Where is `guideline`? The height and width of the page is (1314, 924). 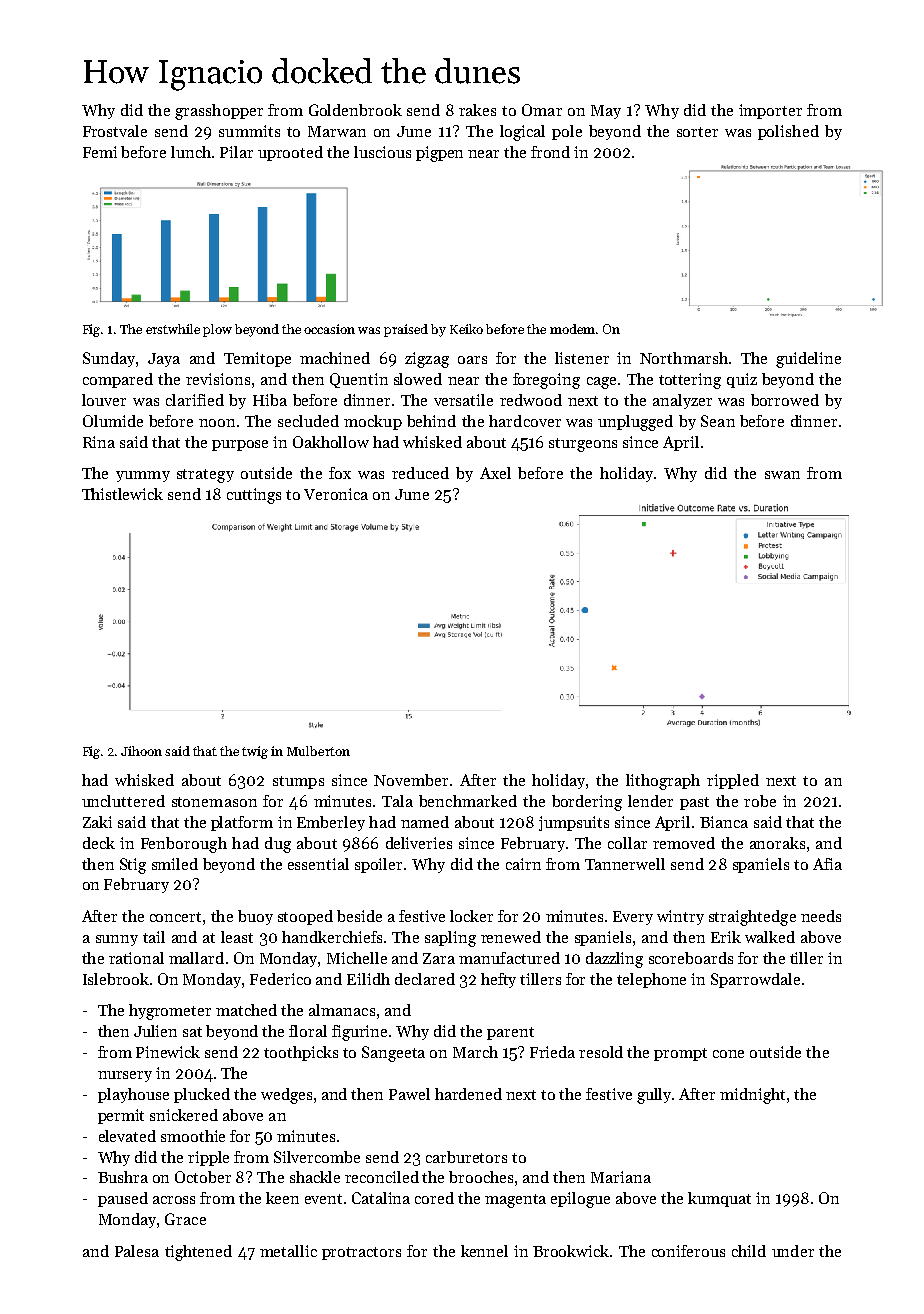 guideline is located at coordinates (808, 360).
